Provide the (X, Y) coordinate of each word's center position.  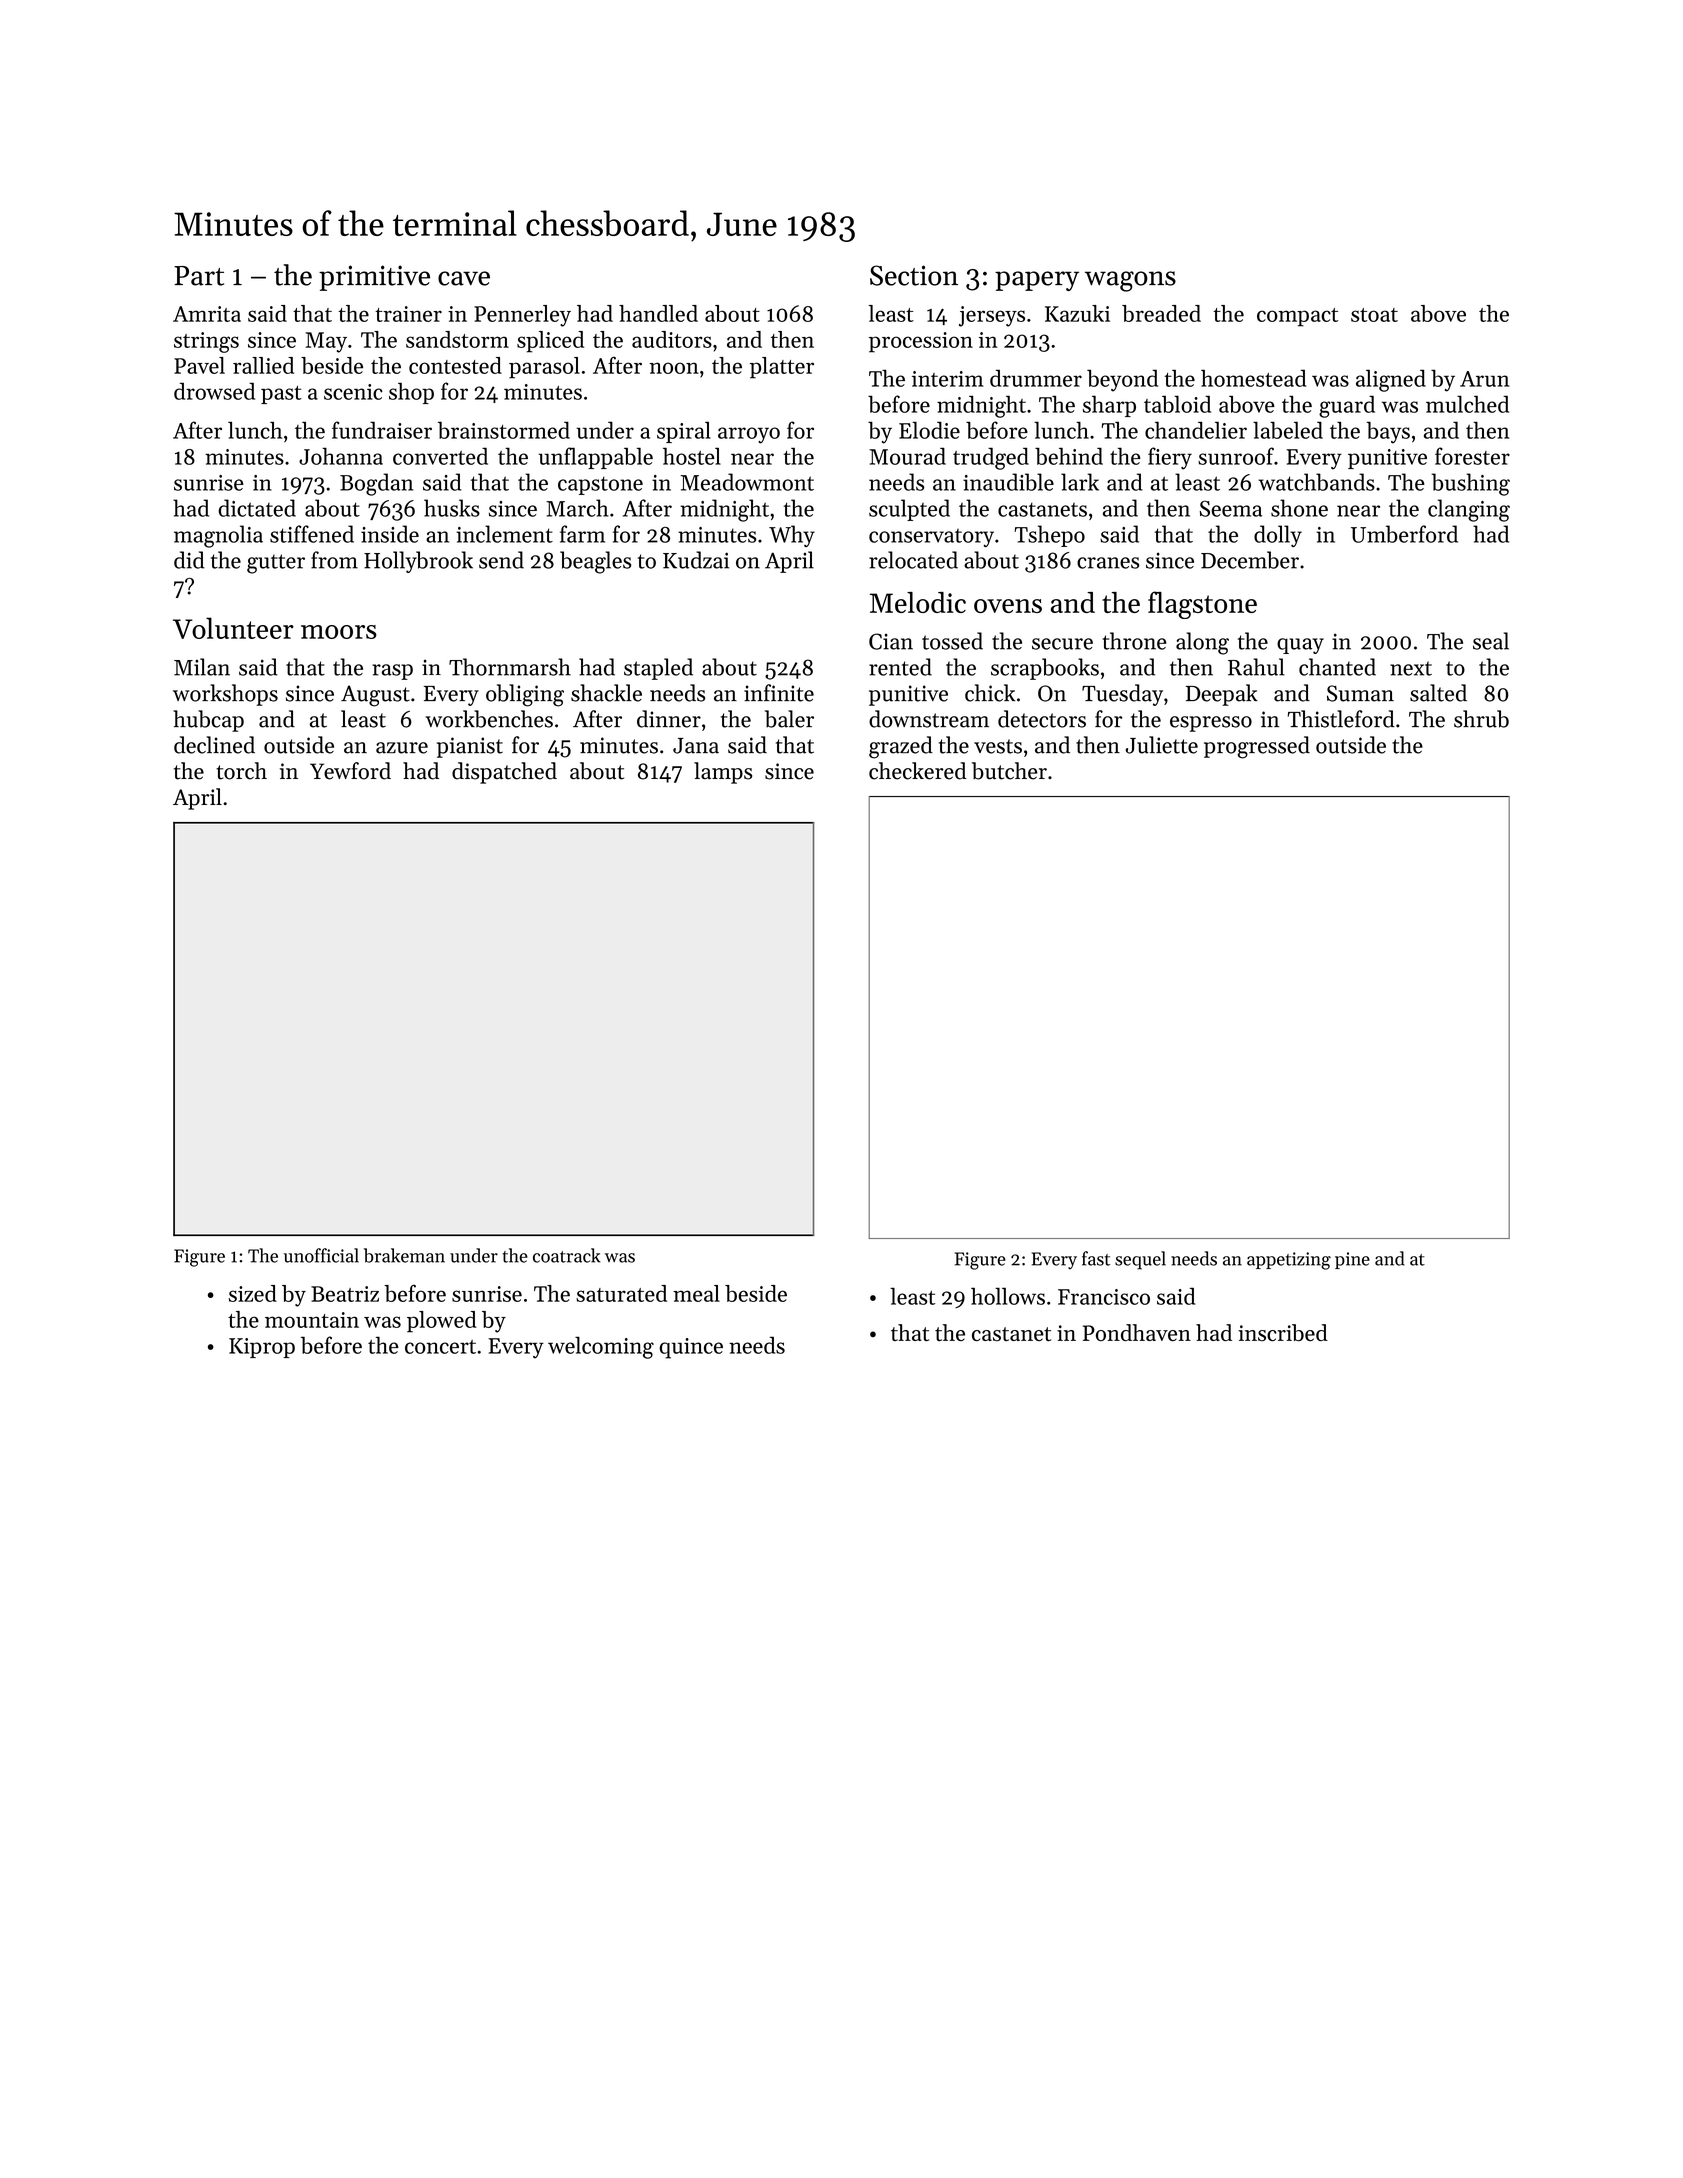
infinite (779, 693)
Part (199, 276)
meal (696, 1293)
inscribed (1283, 1333)
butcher (1009, 771)
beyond (1122, 380)
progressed (1257, 747)
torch (241, 771)
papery (1037, 281)
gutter (276, 564)
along (1202, 643)
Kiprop (262, 1348)
